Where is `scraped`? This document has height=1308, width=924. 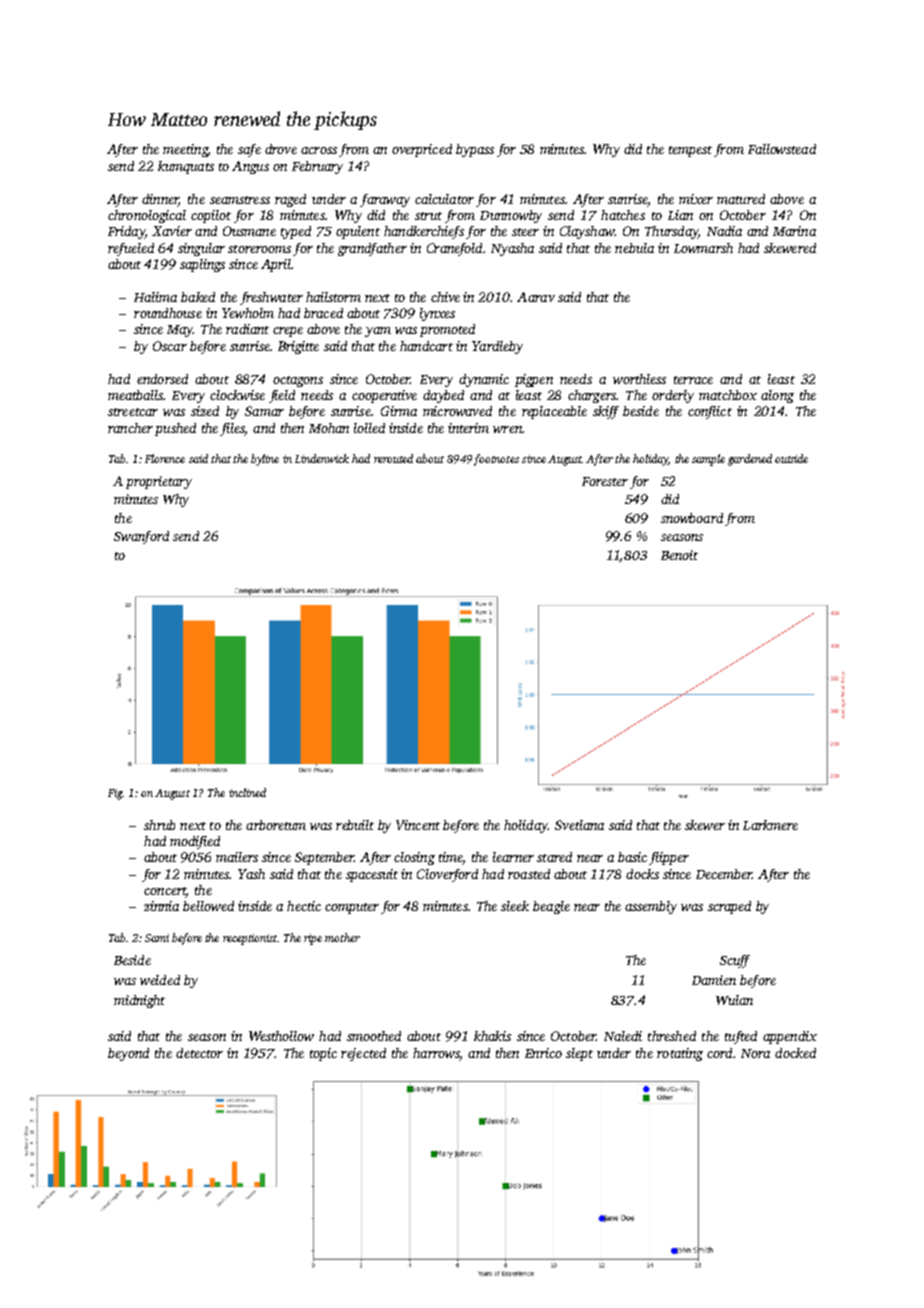 scraped is located at coordinates (729, 907).
